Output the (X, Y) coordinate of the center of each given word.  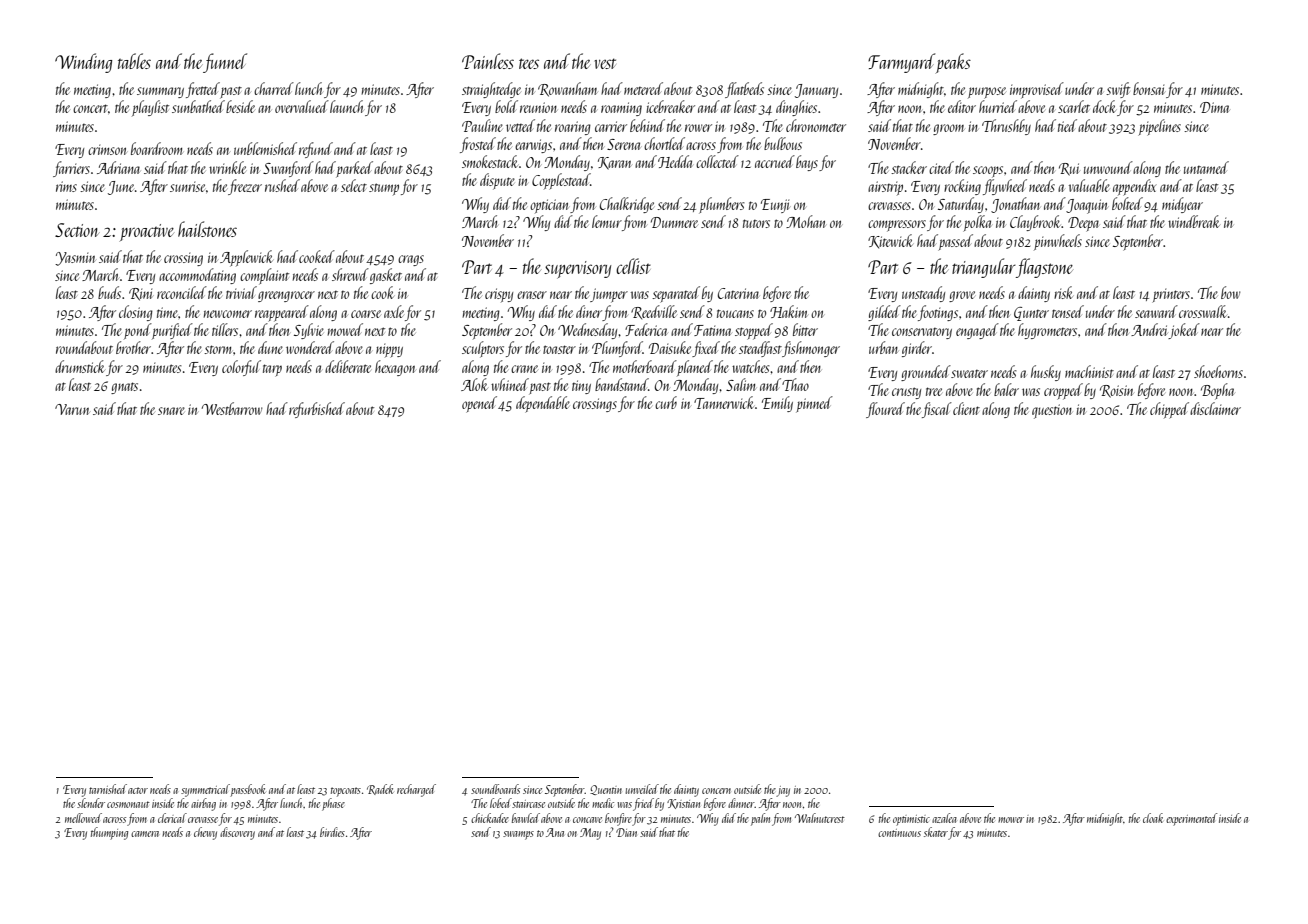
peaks (953, 63)
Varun (72, 409)
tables (134, 61)
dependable (543, 404)
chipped (1169, 410)
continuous (899, 833)
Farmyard (901, 63)
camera (145, 834)
